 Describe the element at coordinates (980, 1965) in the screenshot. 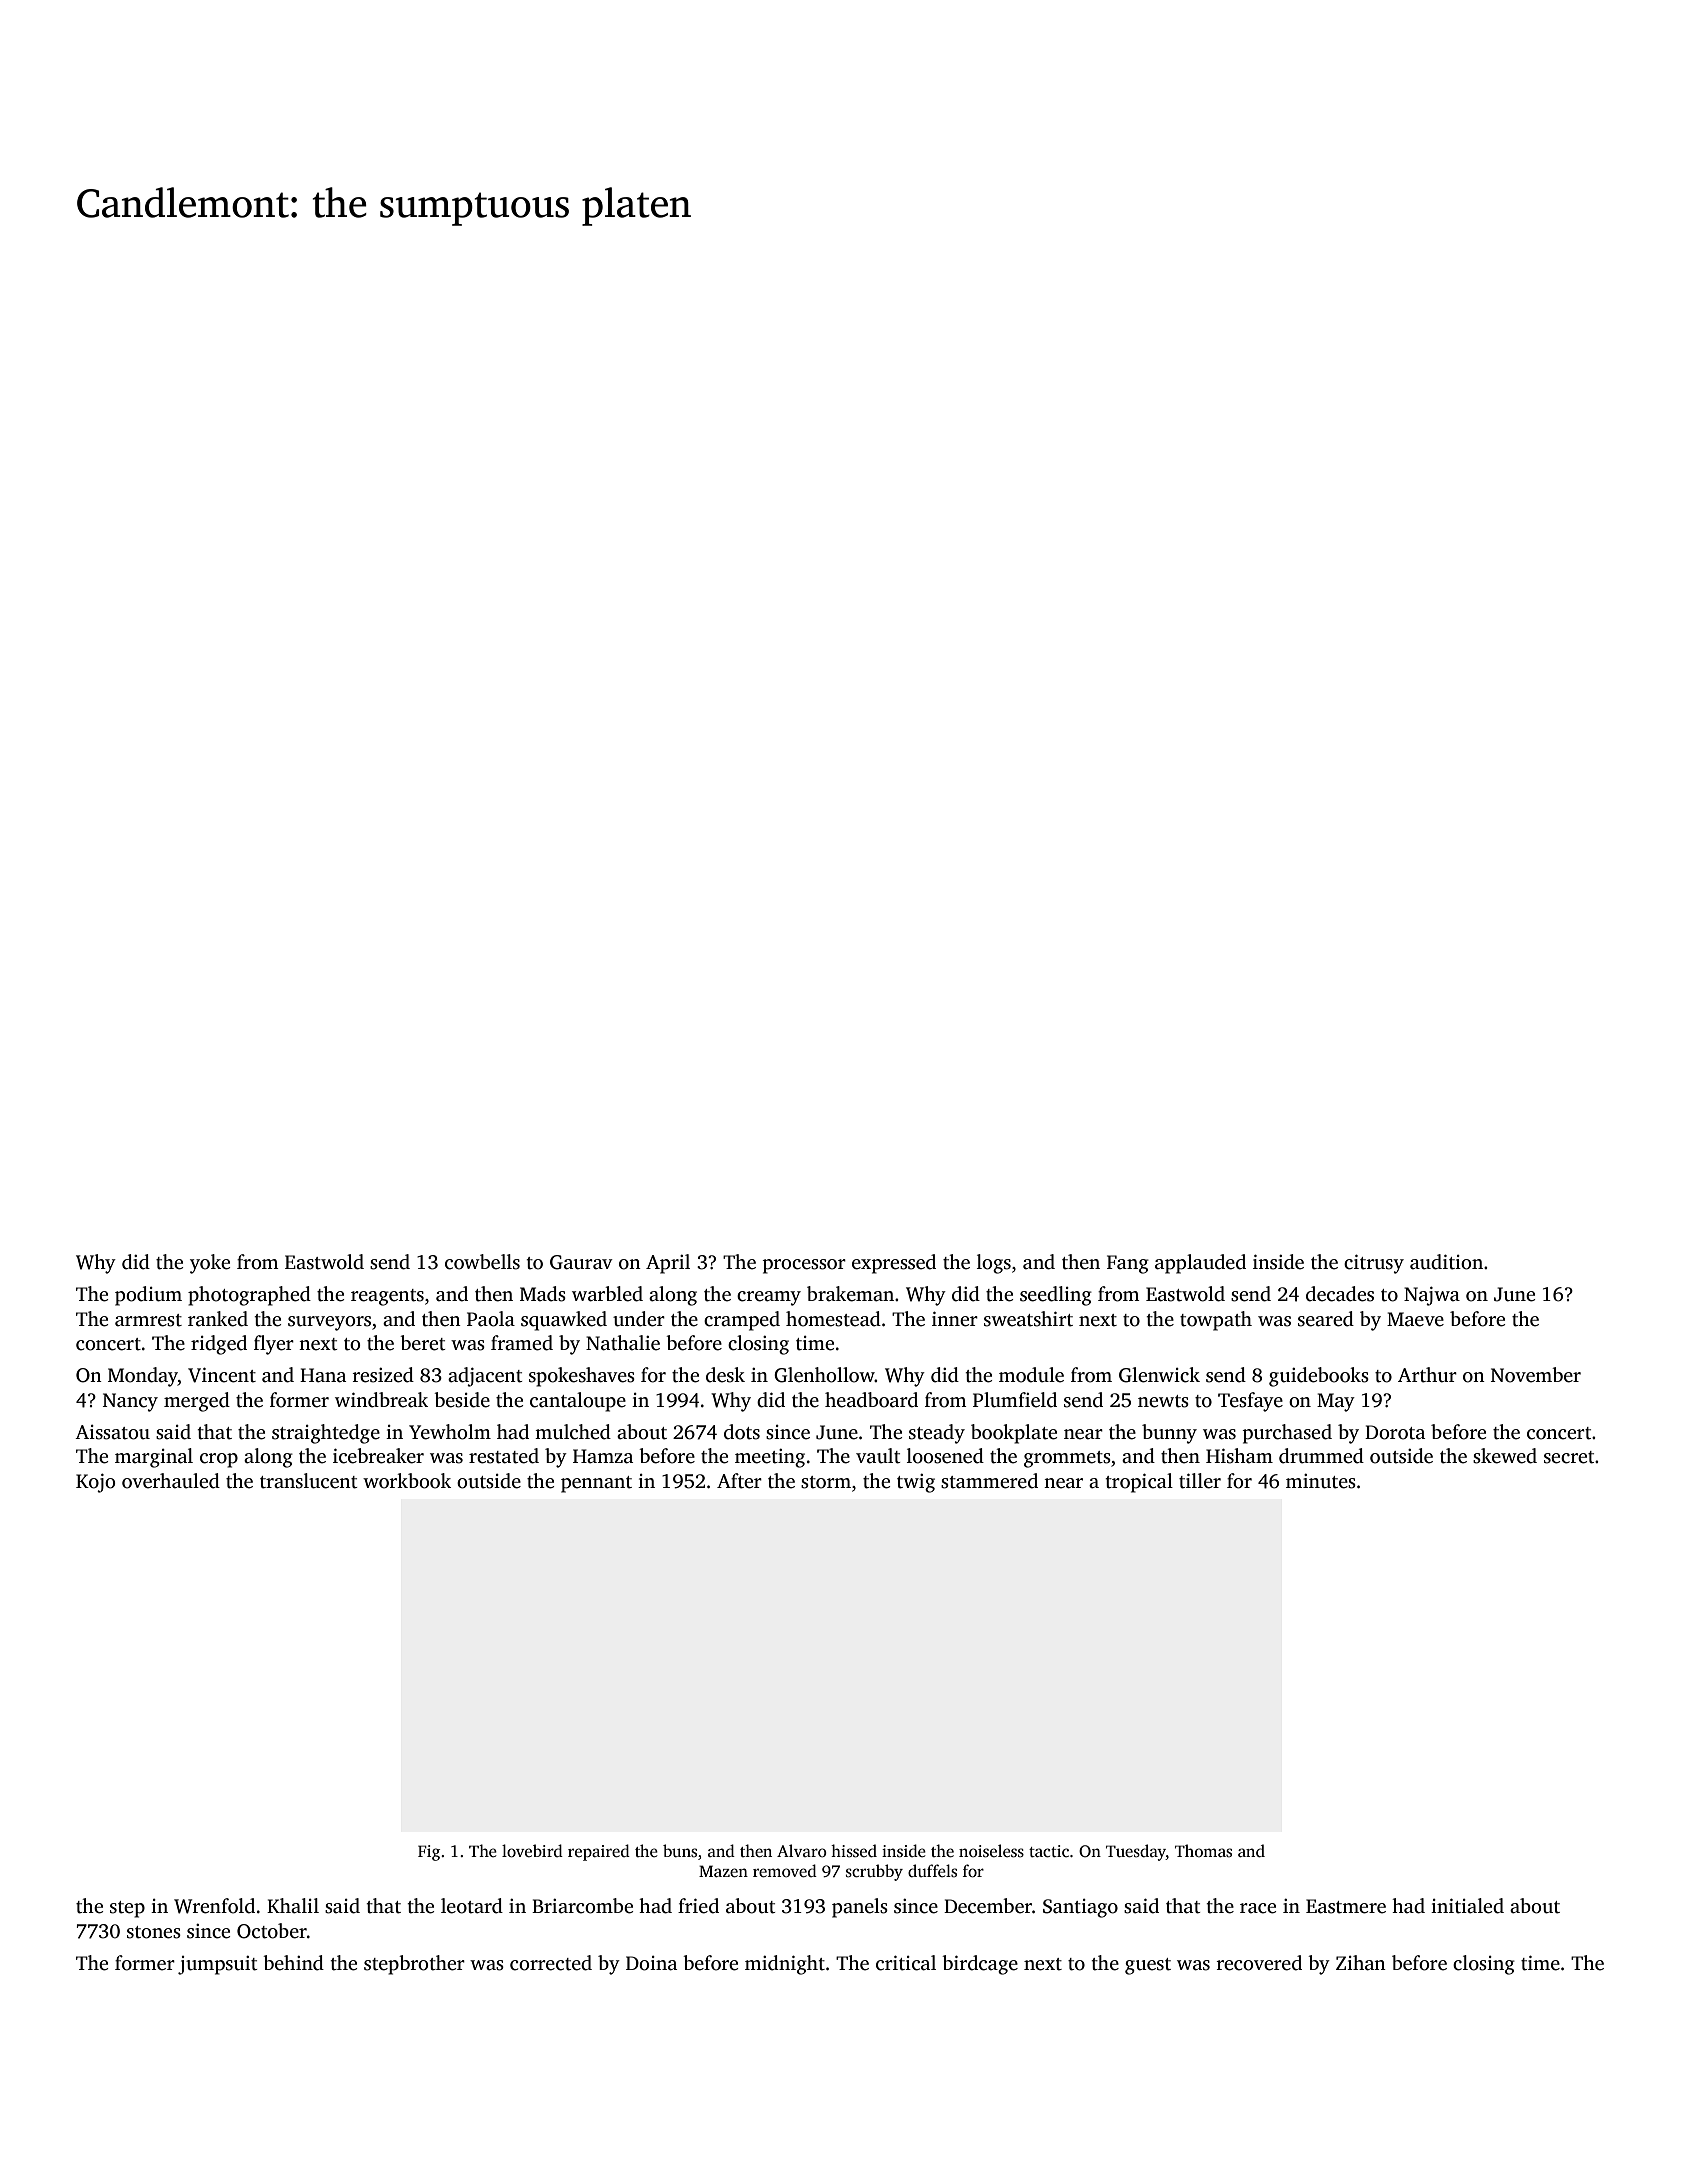

I see `birdcage` at that location.
